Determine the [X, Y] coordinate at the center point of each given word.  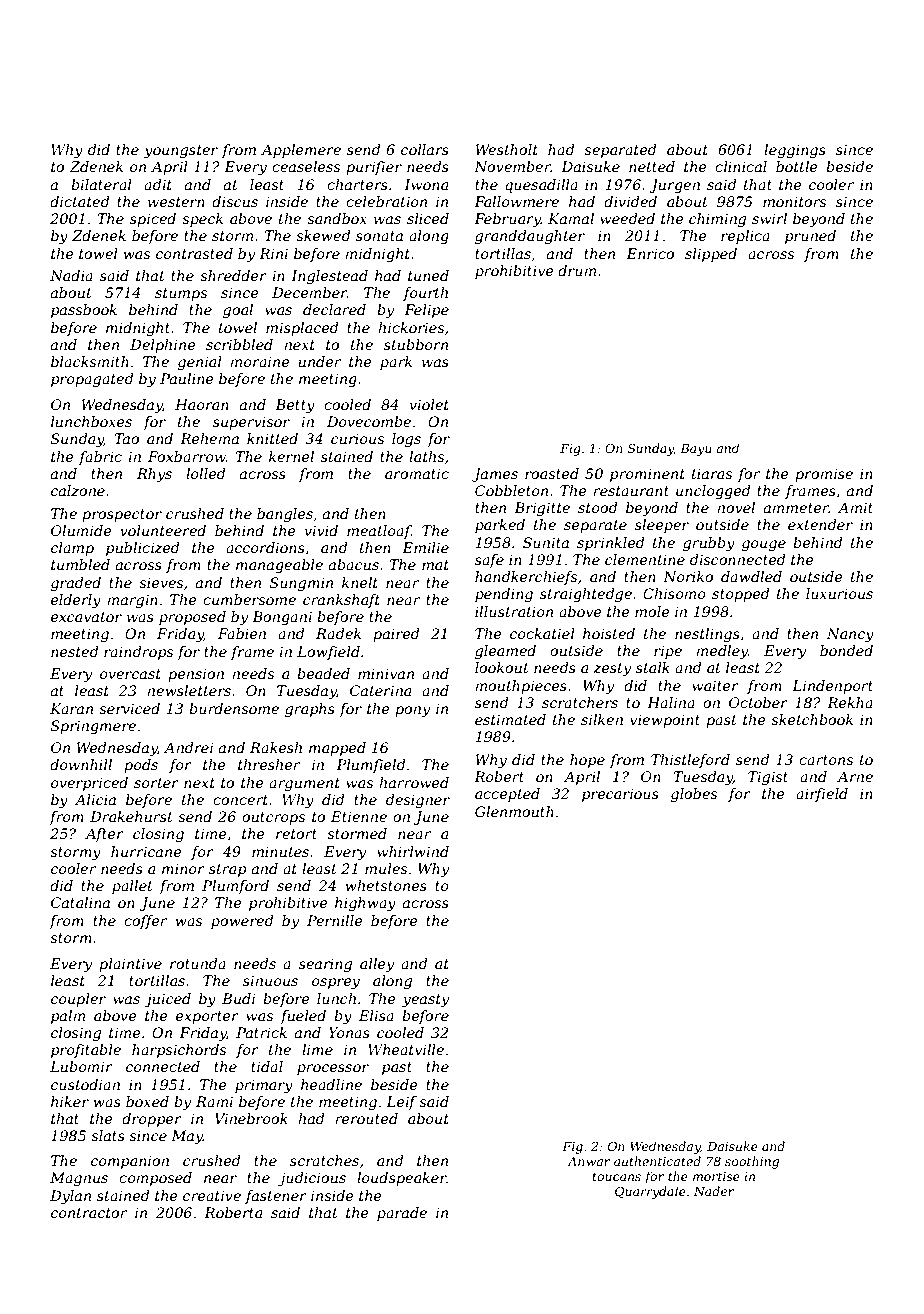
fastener [276, 1197]
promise [824, 475]
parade [402, 1214]
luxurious [839, 593]
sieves [161, 582]
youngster [181, 151]
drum [577, 270]
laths [426, 456]
